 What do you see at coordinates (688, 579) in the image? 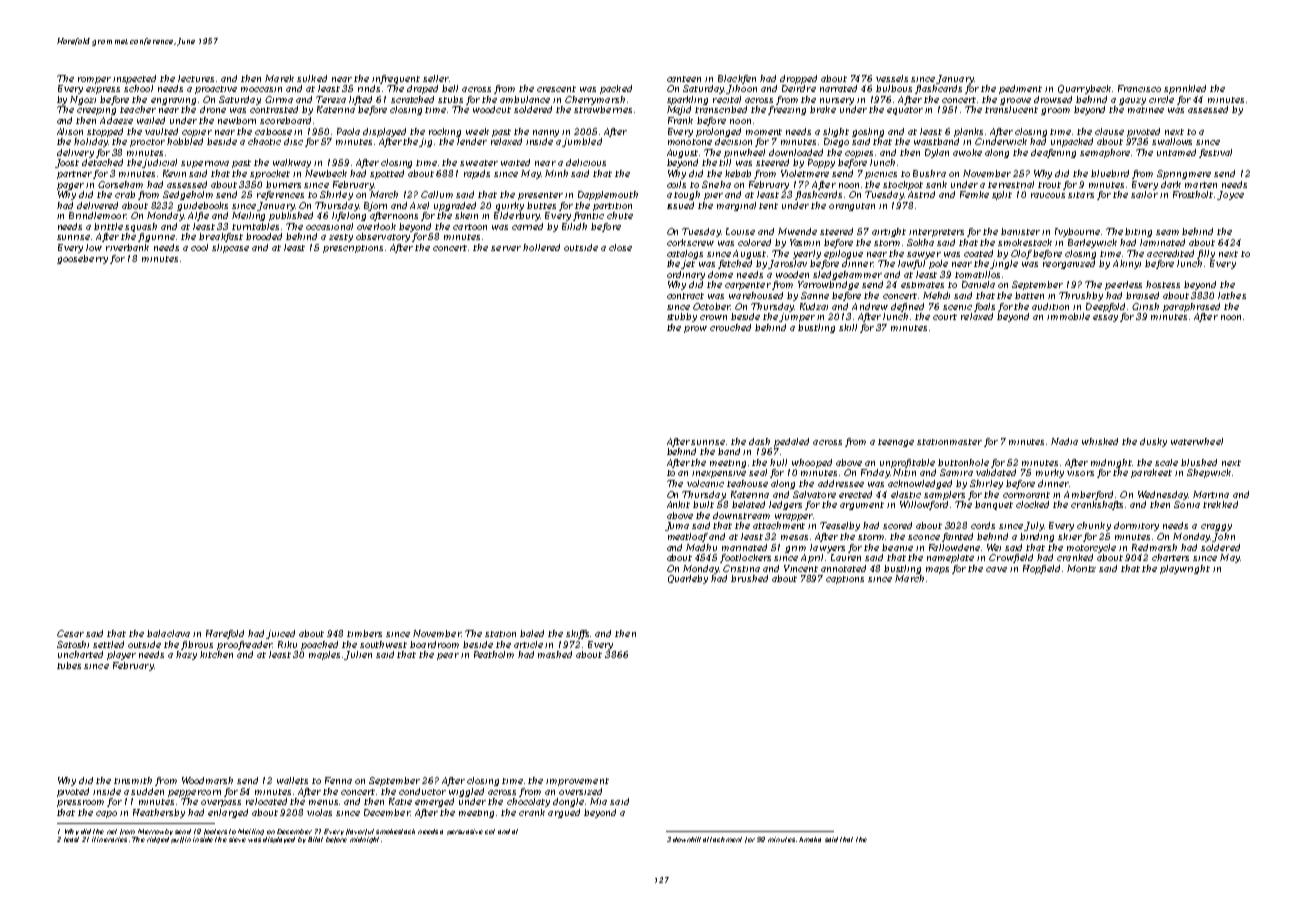
I see `Quarleby` at bounding box center [688, 579].
